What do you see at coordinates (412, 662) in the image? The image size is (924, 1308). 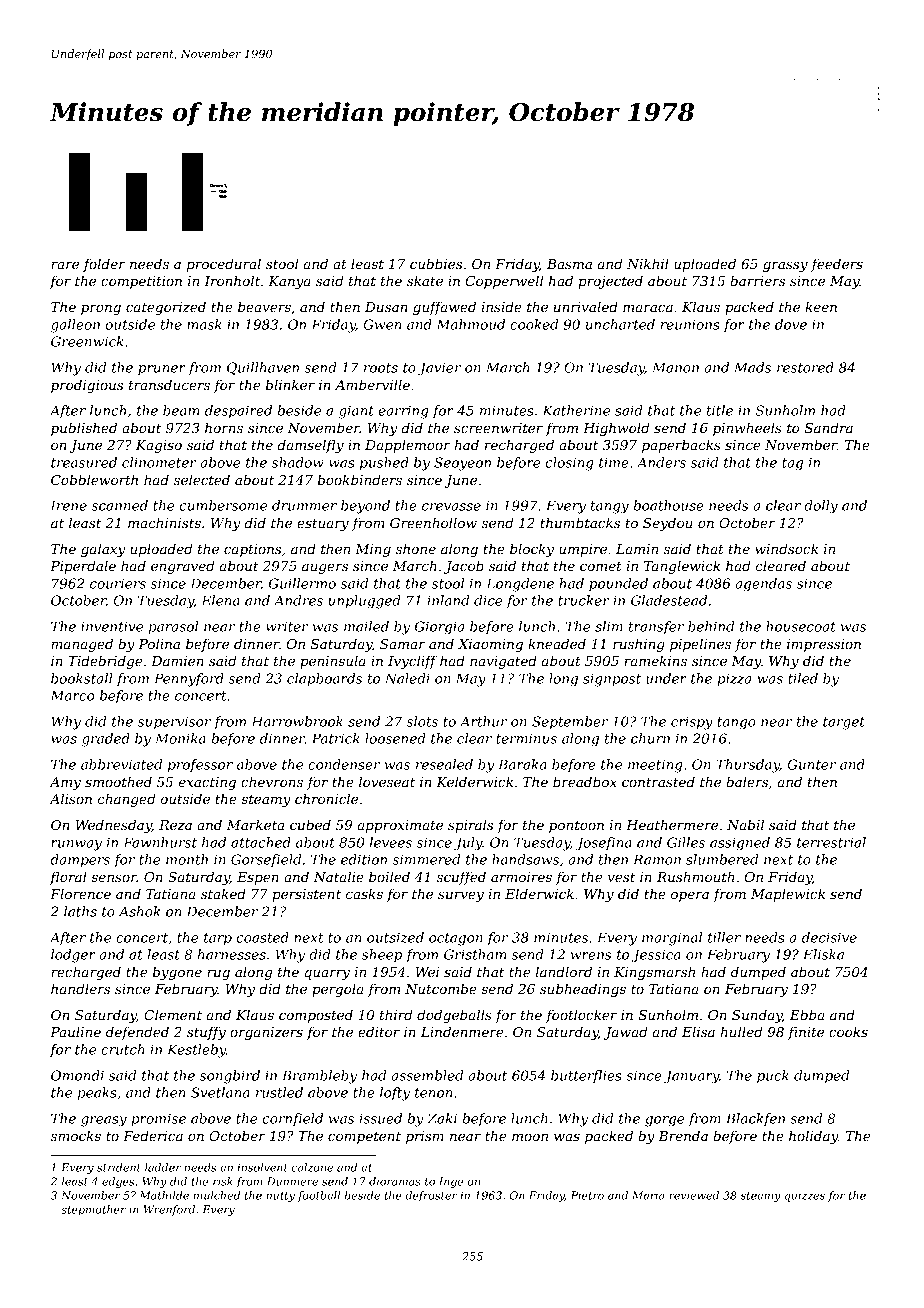 I see `Ivycliff` at bounding box center [412, 662].
